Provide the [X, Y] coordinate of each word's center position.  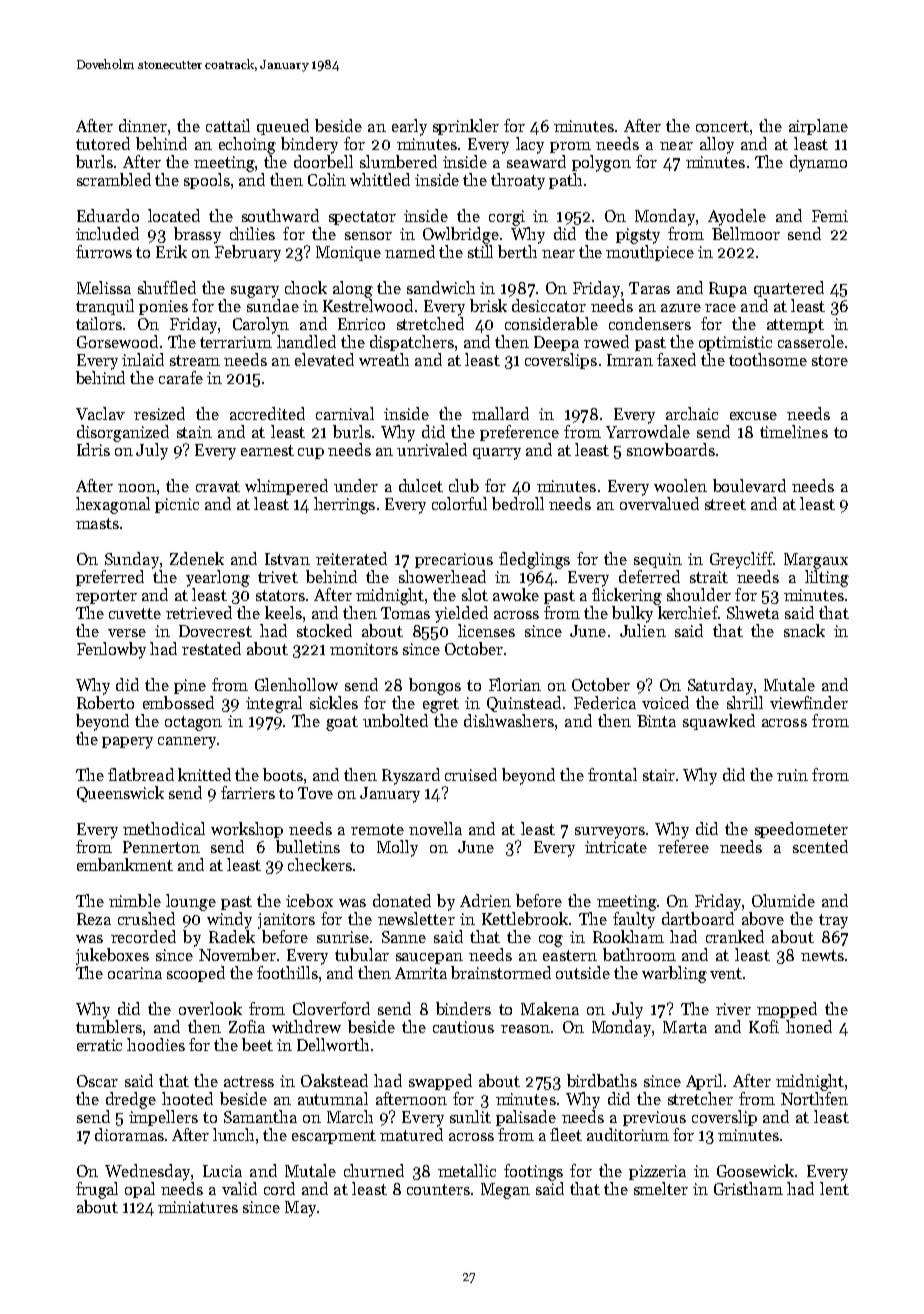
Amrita [421, 973]
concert [722, 126]
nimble [135, 900]
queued [283, 127]
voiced [665, 702]
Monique [348, 253]
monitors [364, 649]
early [409, 127]
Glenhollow [296, 684]
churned [374, 1170]
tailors [99, 323]
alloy [717, 145]
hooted [187, 1098]
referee [683, 846]
